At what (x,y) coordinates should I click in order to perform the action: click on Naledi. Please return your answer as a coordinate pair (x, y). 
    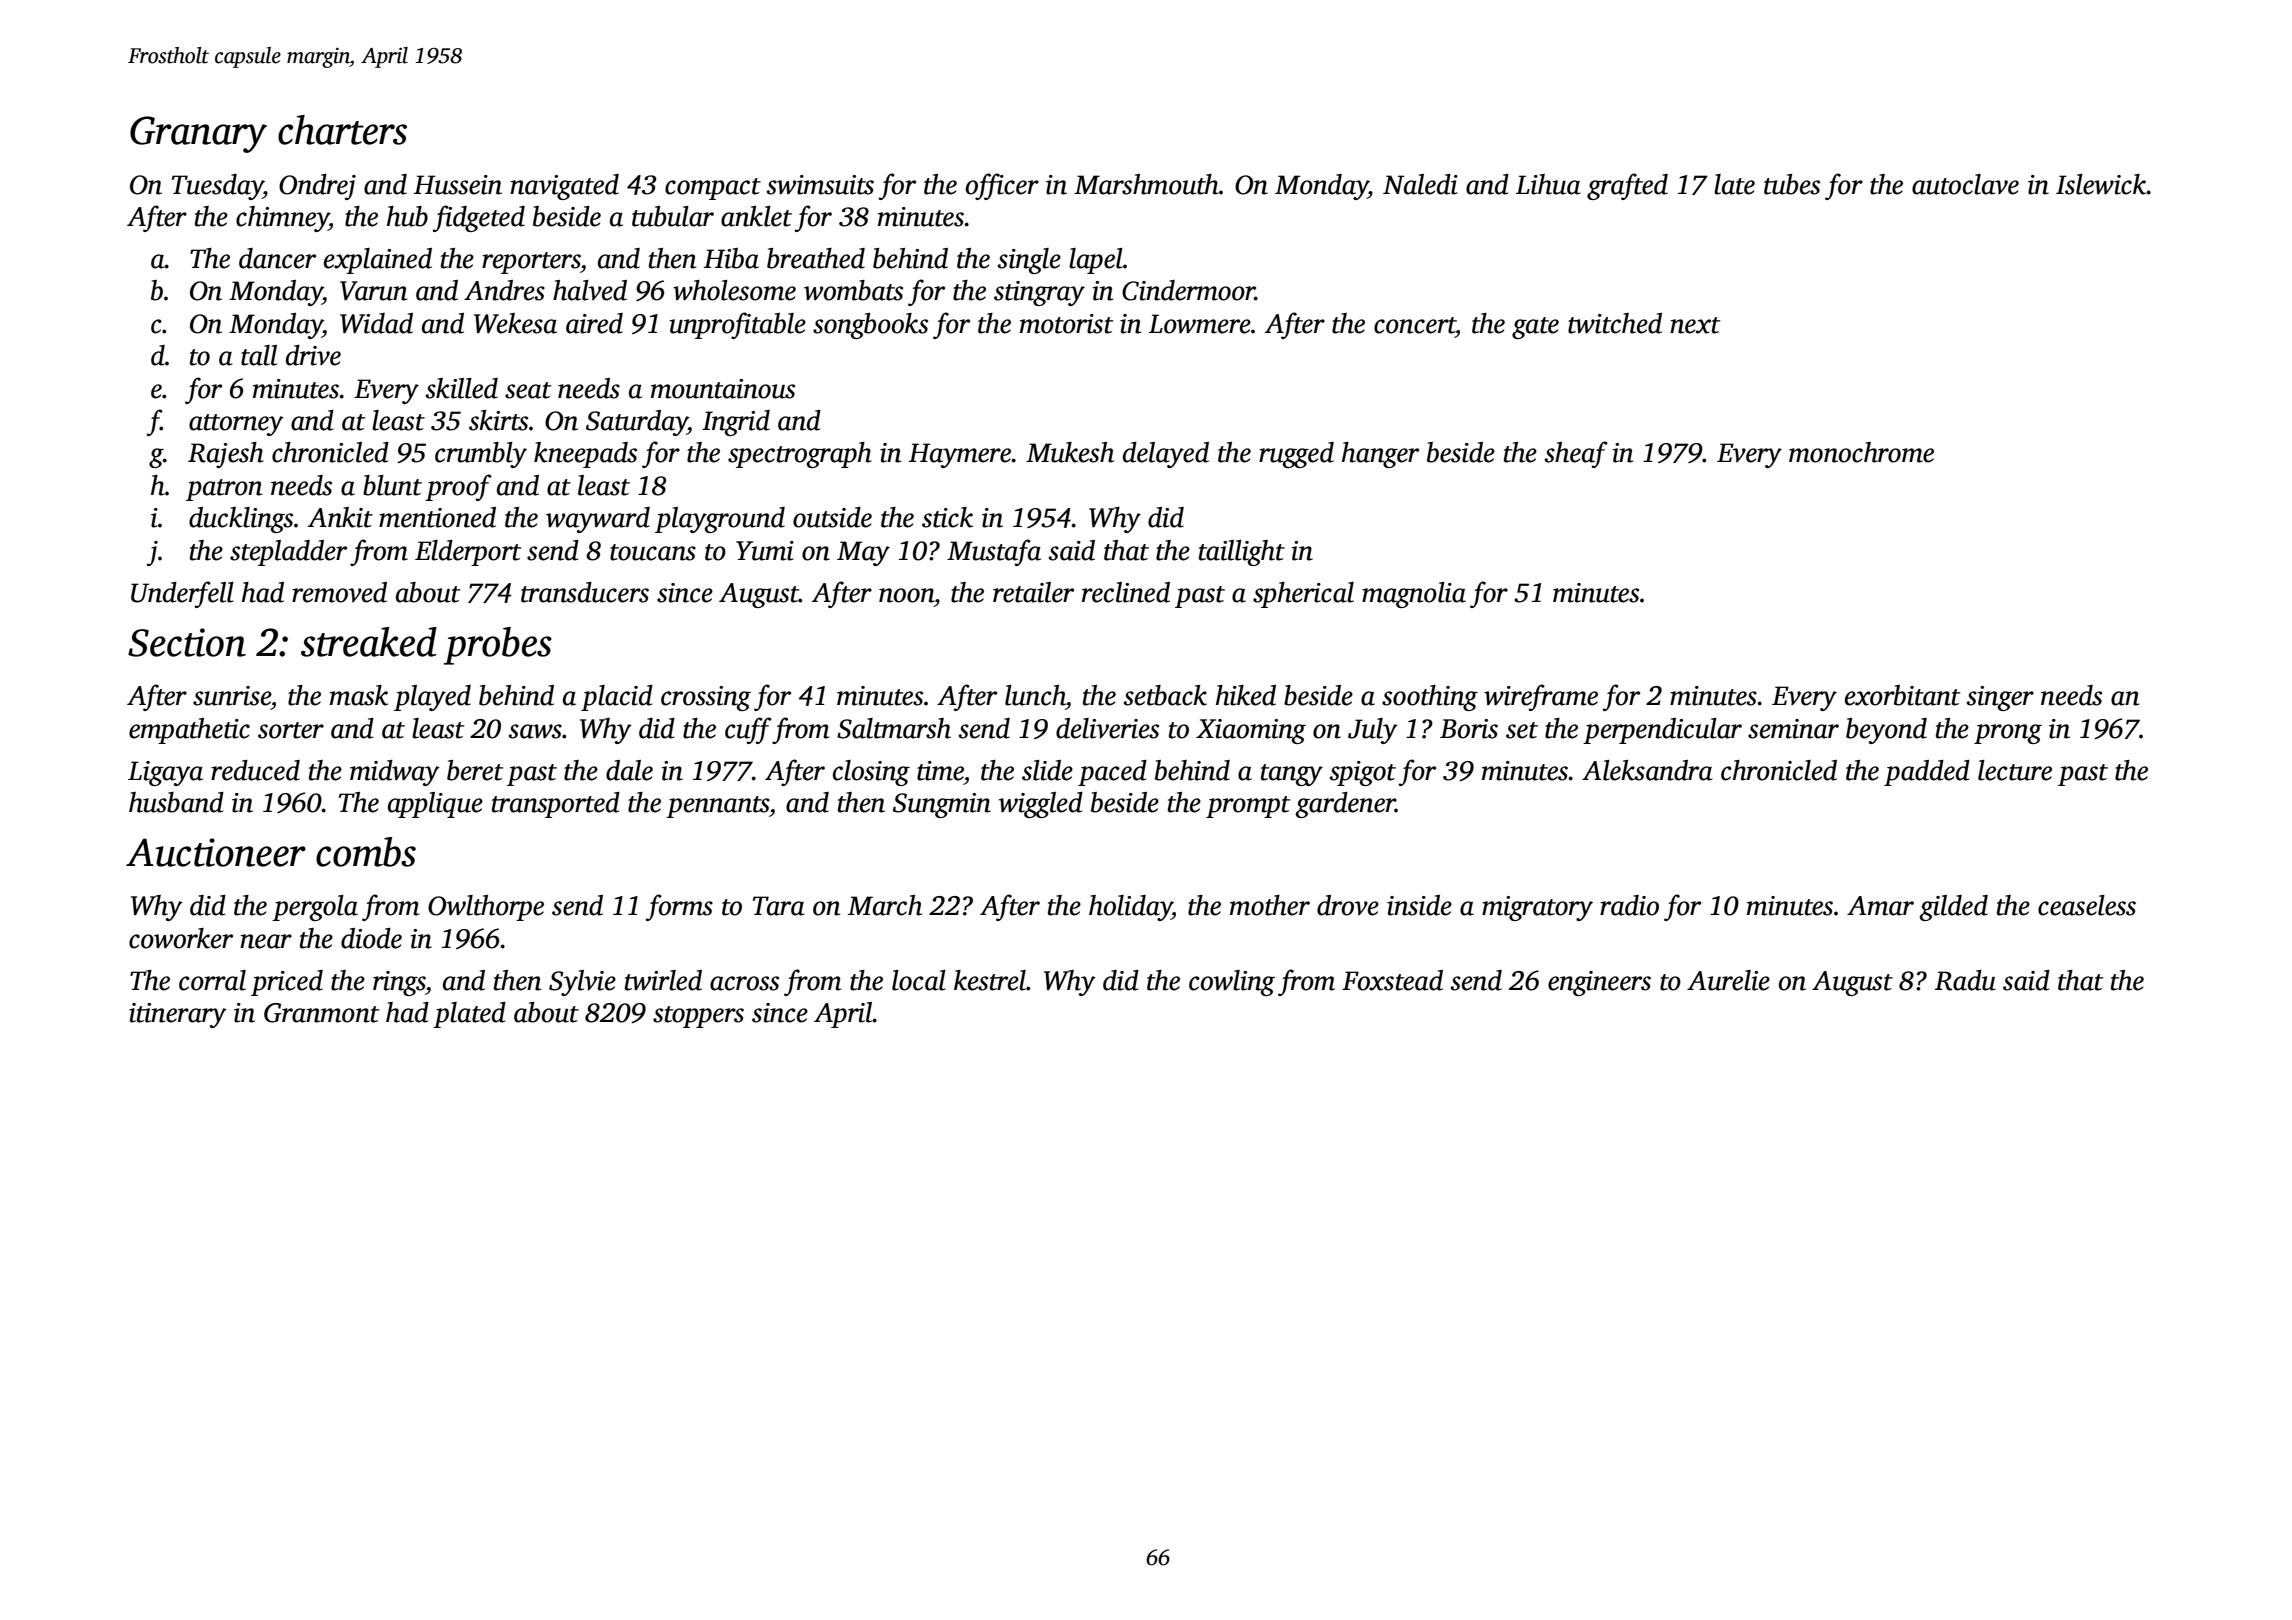
    Looking at the image, I should click on (1420, 184).
